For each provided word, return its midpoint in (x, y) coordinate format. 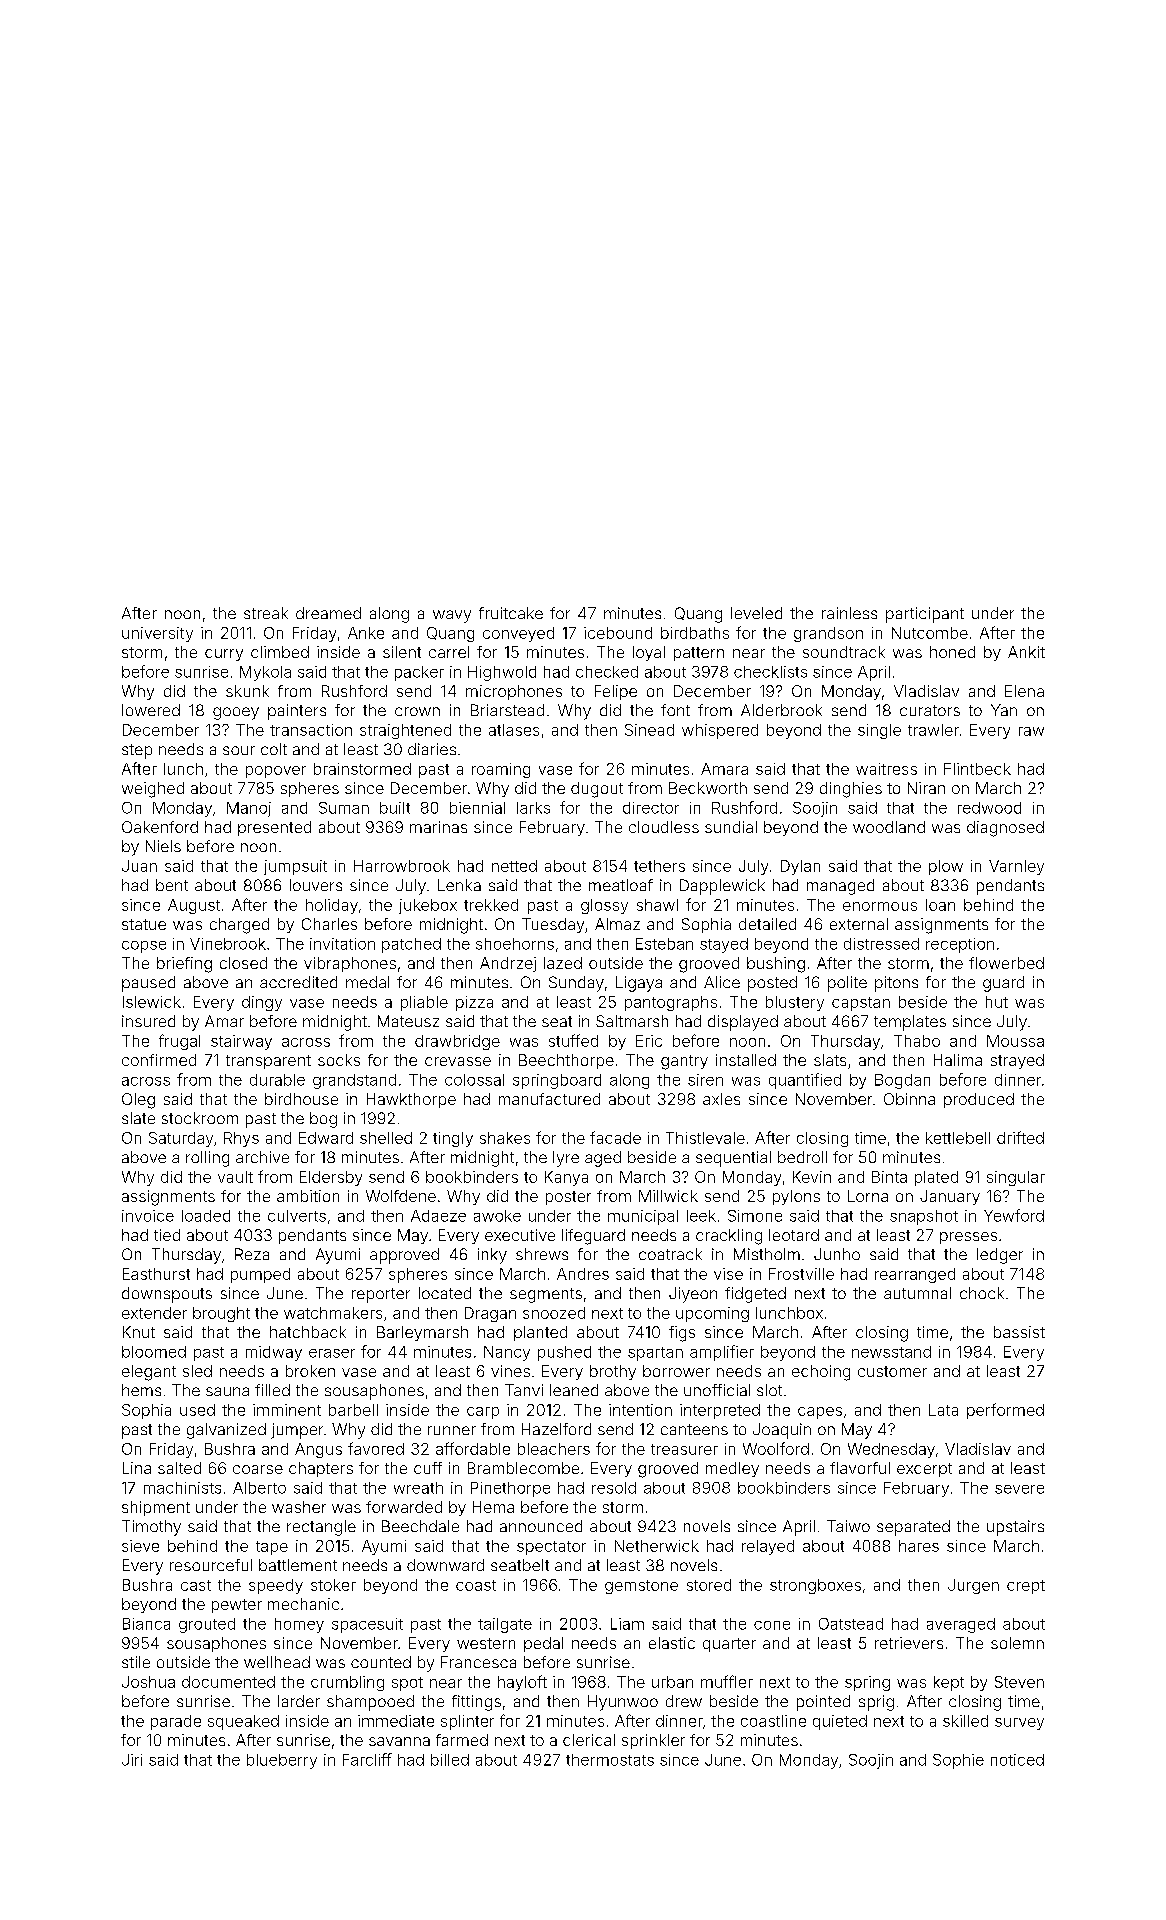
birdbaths (695, 633)
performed (1005, 1411)
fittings (476, 1703)
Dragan (490, 1314)
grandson (828, 634)
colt (274, 749)
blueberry (282, 1761)
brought (221, 1314)
